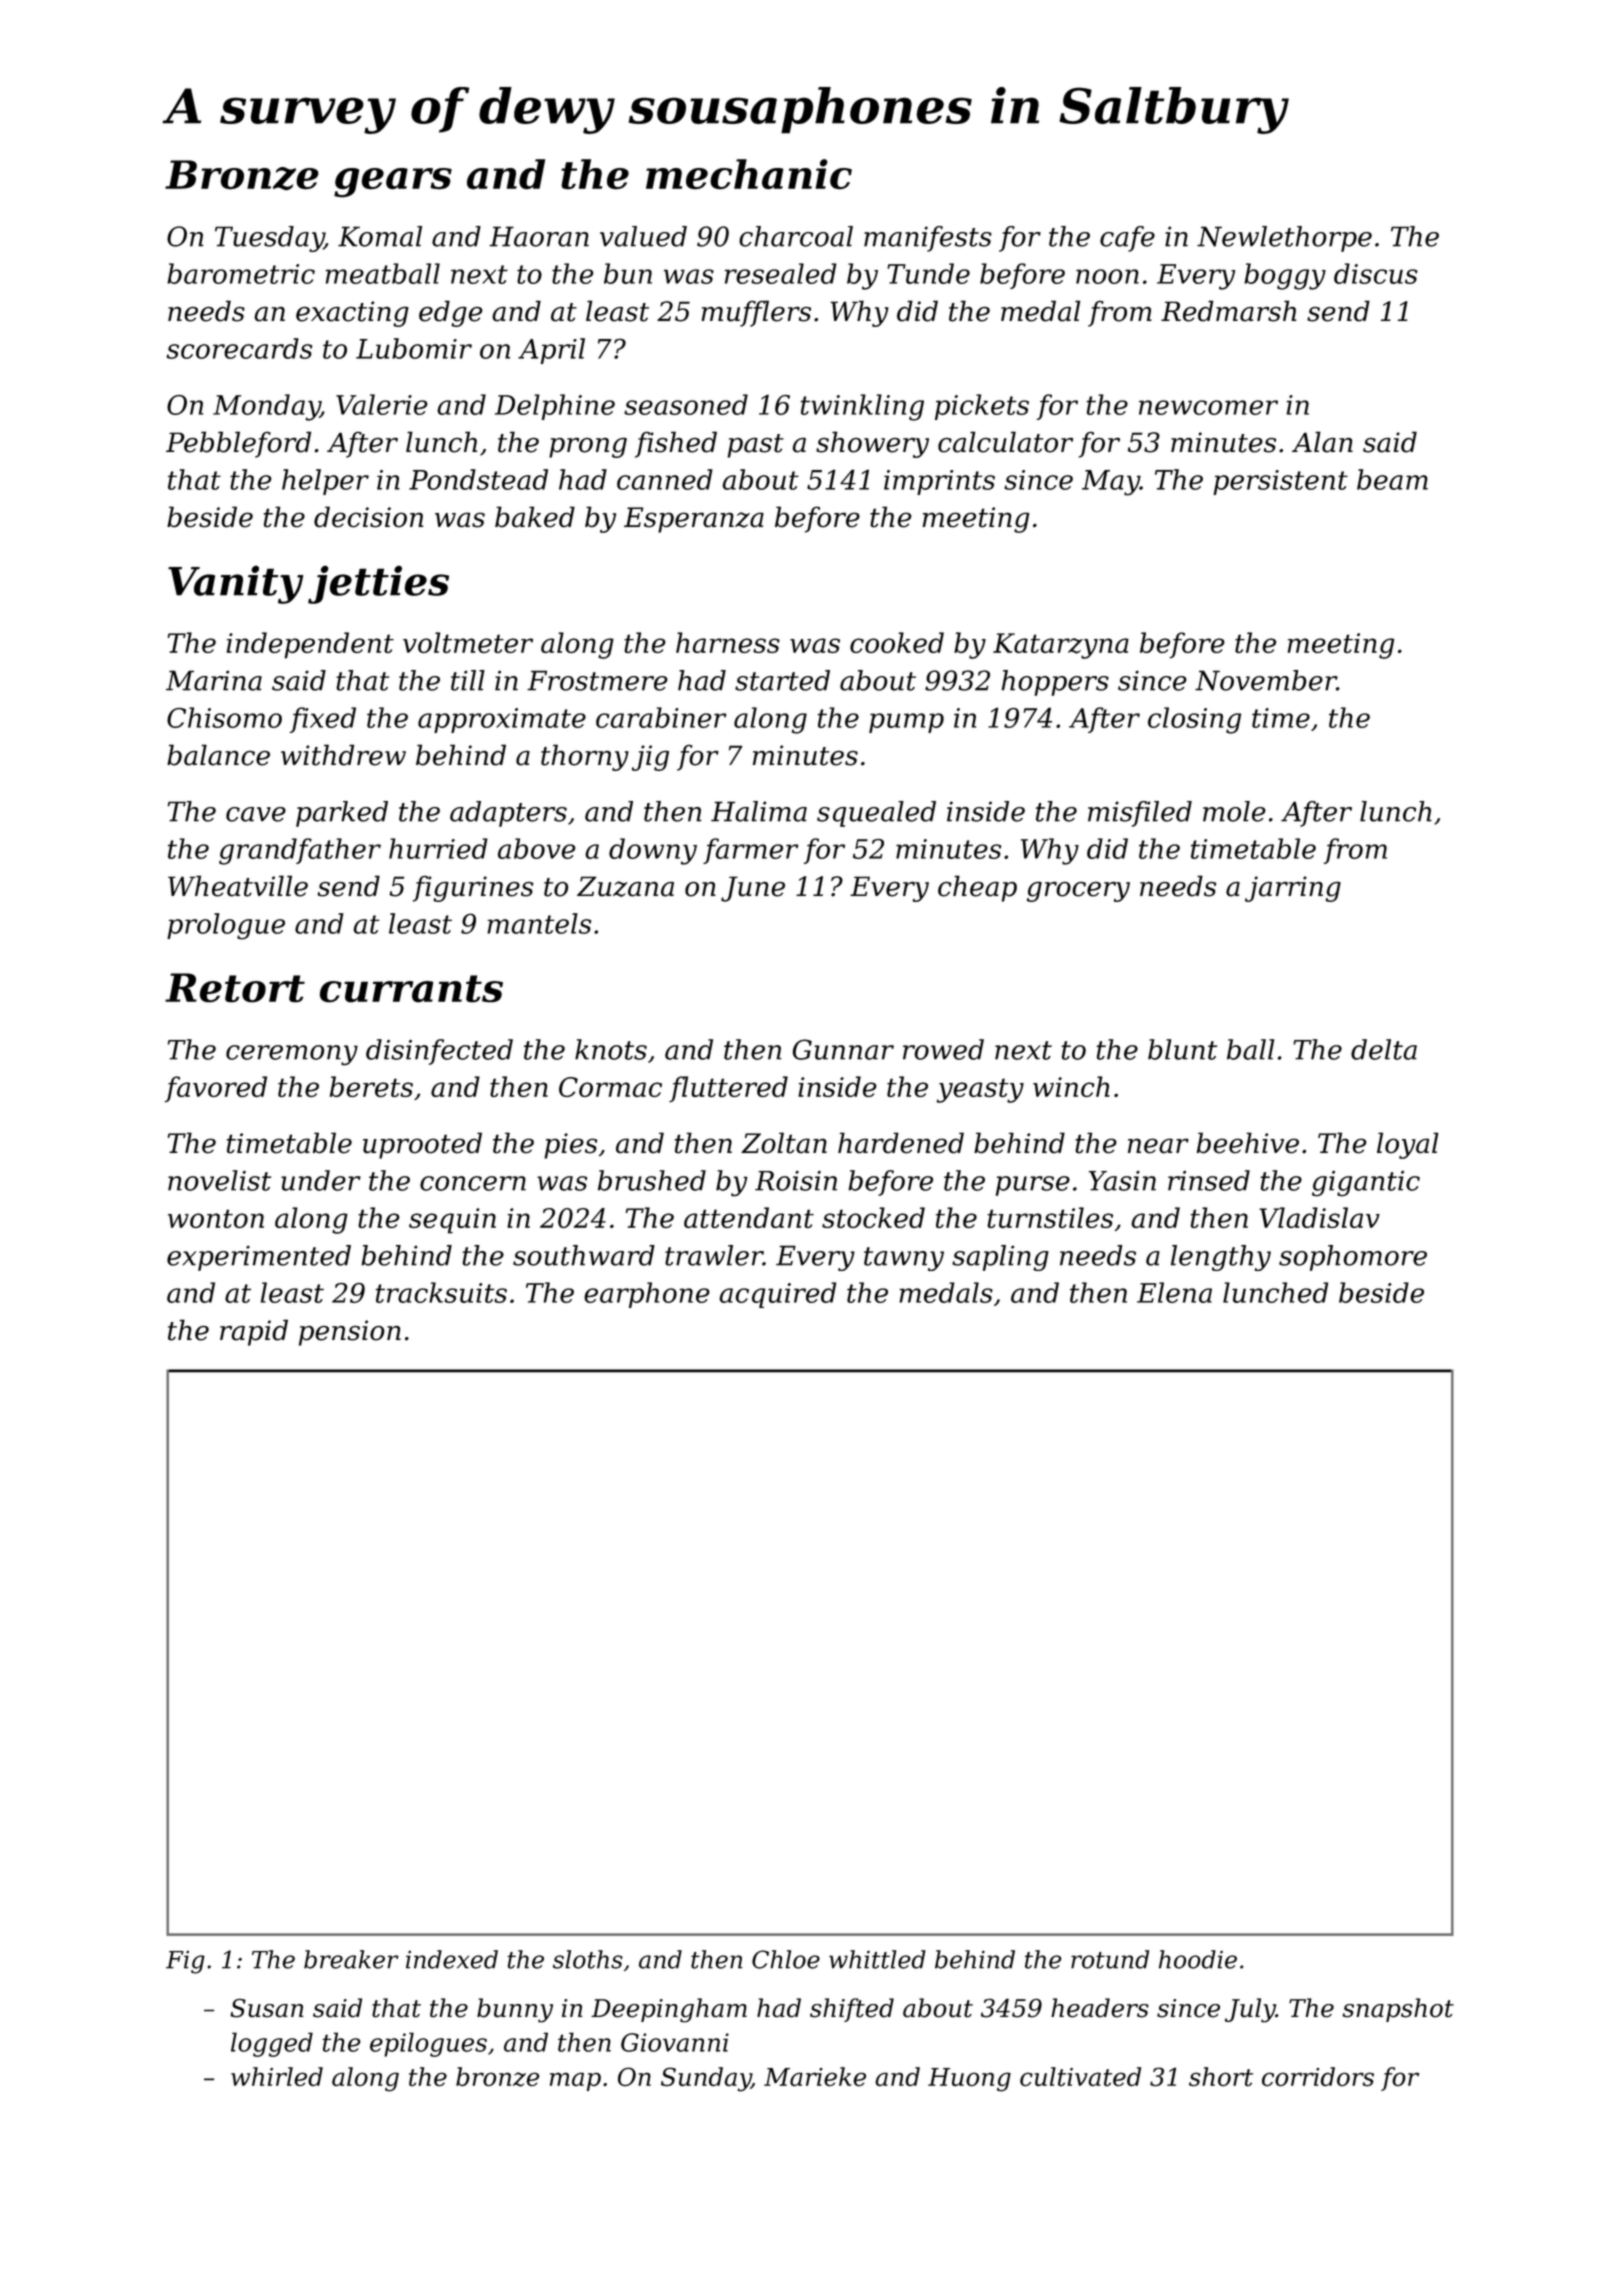  I want to click on Redmarsh, so click(1228, 311).
